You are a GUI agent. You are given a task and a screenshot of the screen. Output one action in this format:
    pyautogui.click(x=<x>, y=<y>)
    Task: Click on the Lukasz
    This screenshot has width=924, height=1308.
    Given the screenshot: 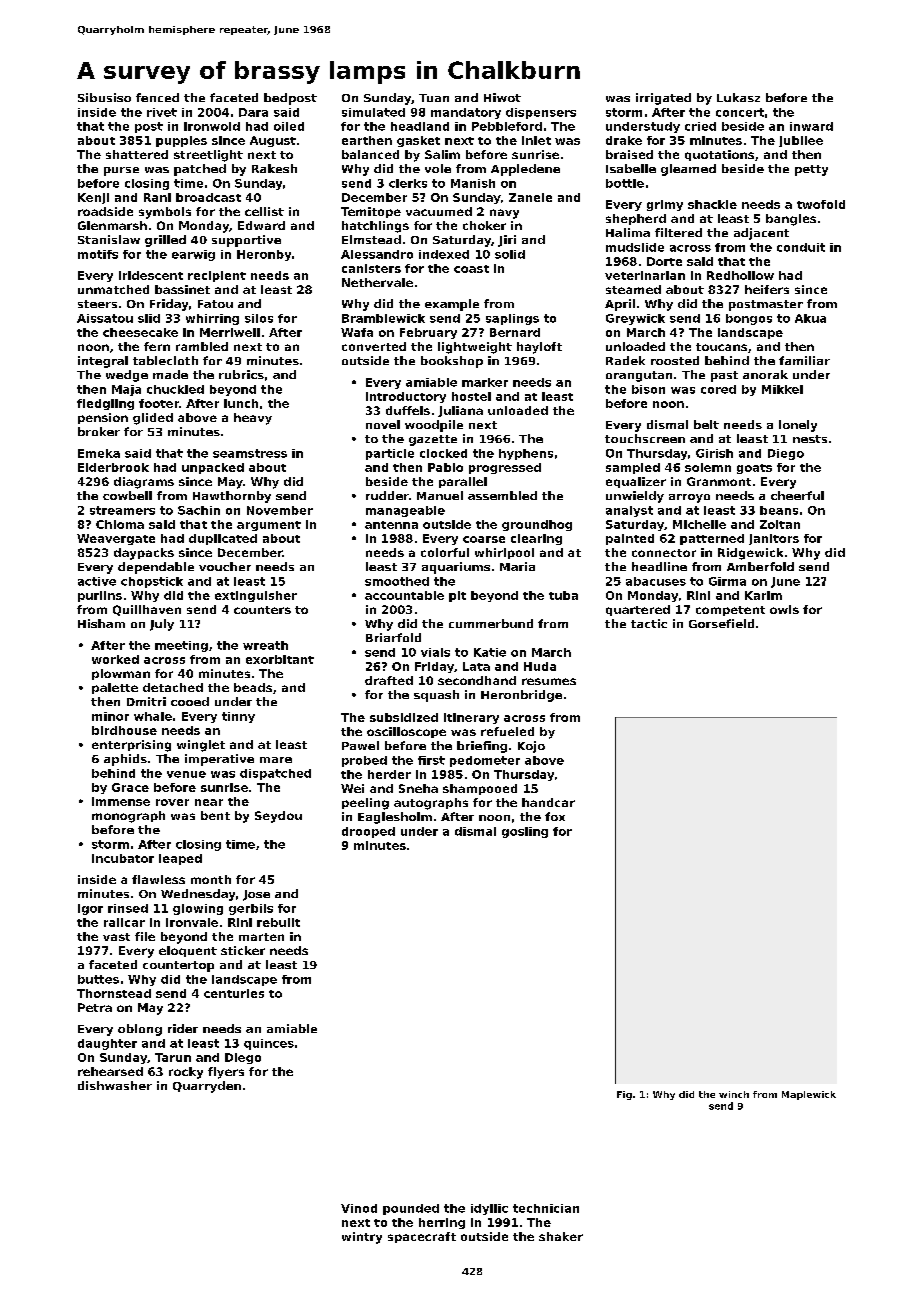 What is the action you would take?
    pyautogui.click(x=738, y=97)
